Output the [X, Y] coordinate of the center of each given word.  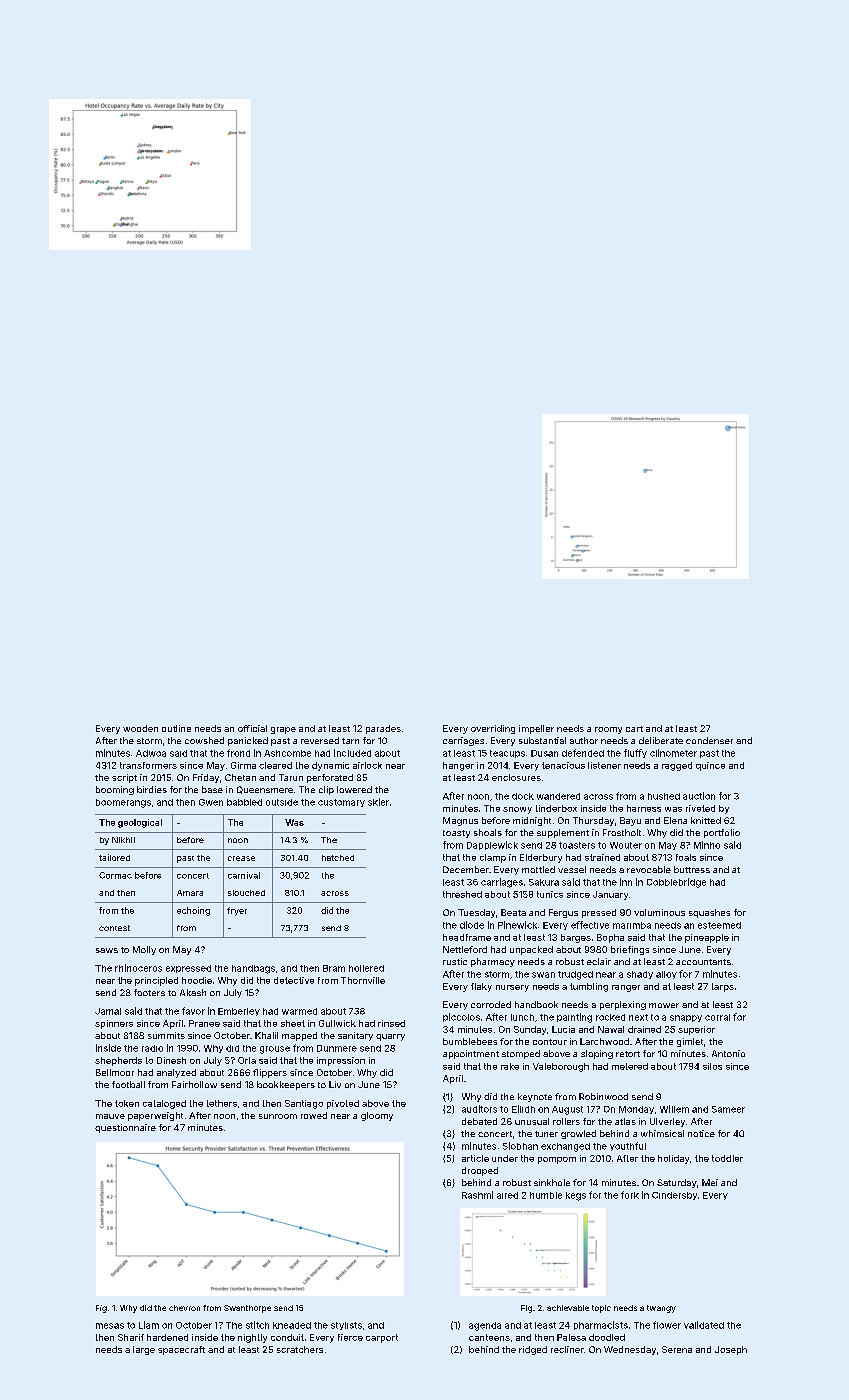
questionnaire [125, 1128]
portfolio [722, 833]
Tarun [291, 777]
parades [383, 729]
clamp [493, 858]
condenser [709, 740]
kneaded [292, 1325]
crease [241, 858]
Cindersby [674, 1196]
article [475, 1158]
